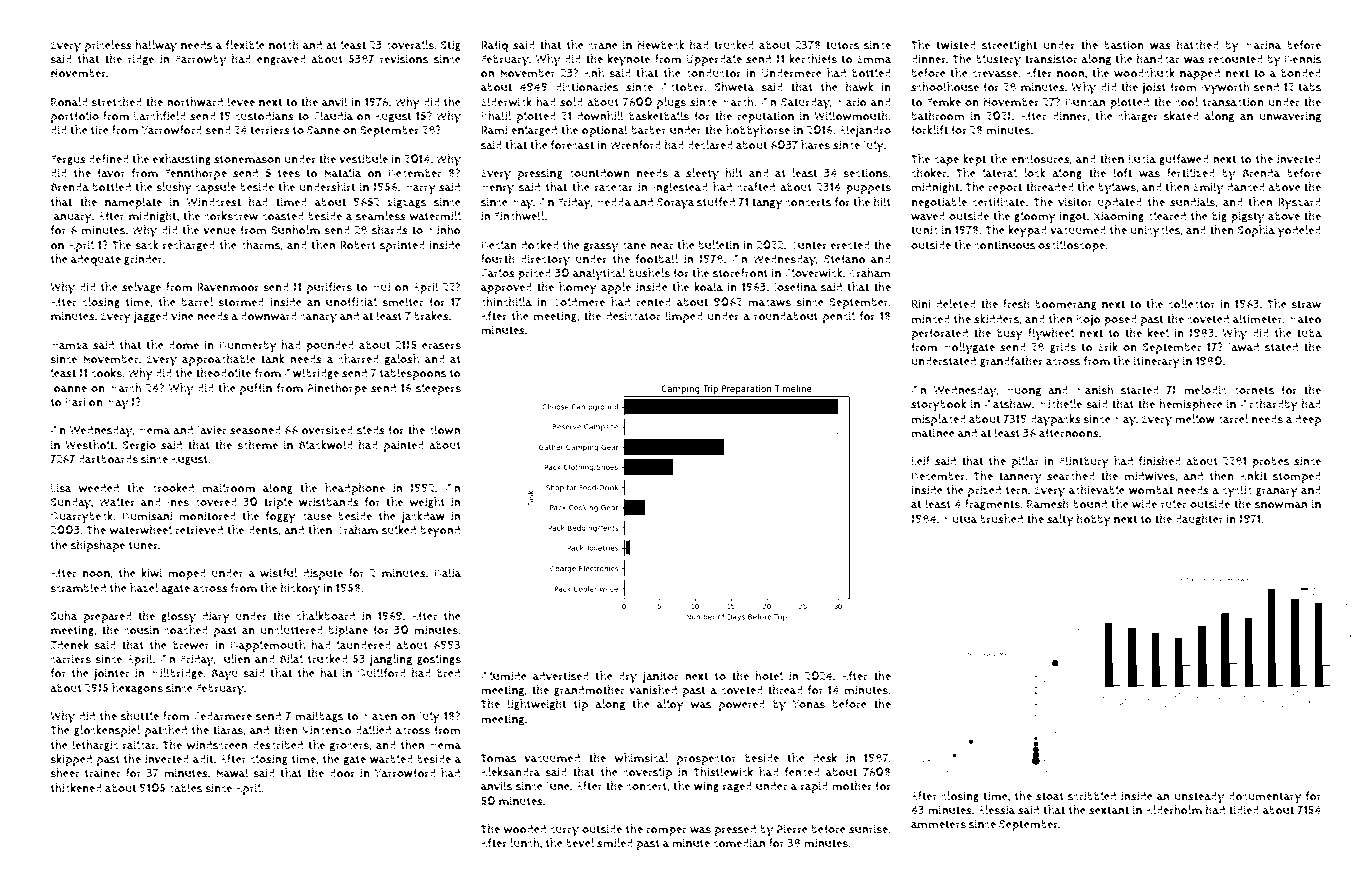 This image has height=887, width=1372. I want to click on documentary, so click(1265, 797).
